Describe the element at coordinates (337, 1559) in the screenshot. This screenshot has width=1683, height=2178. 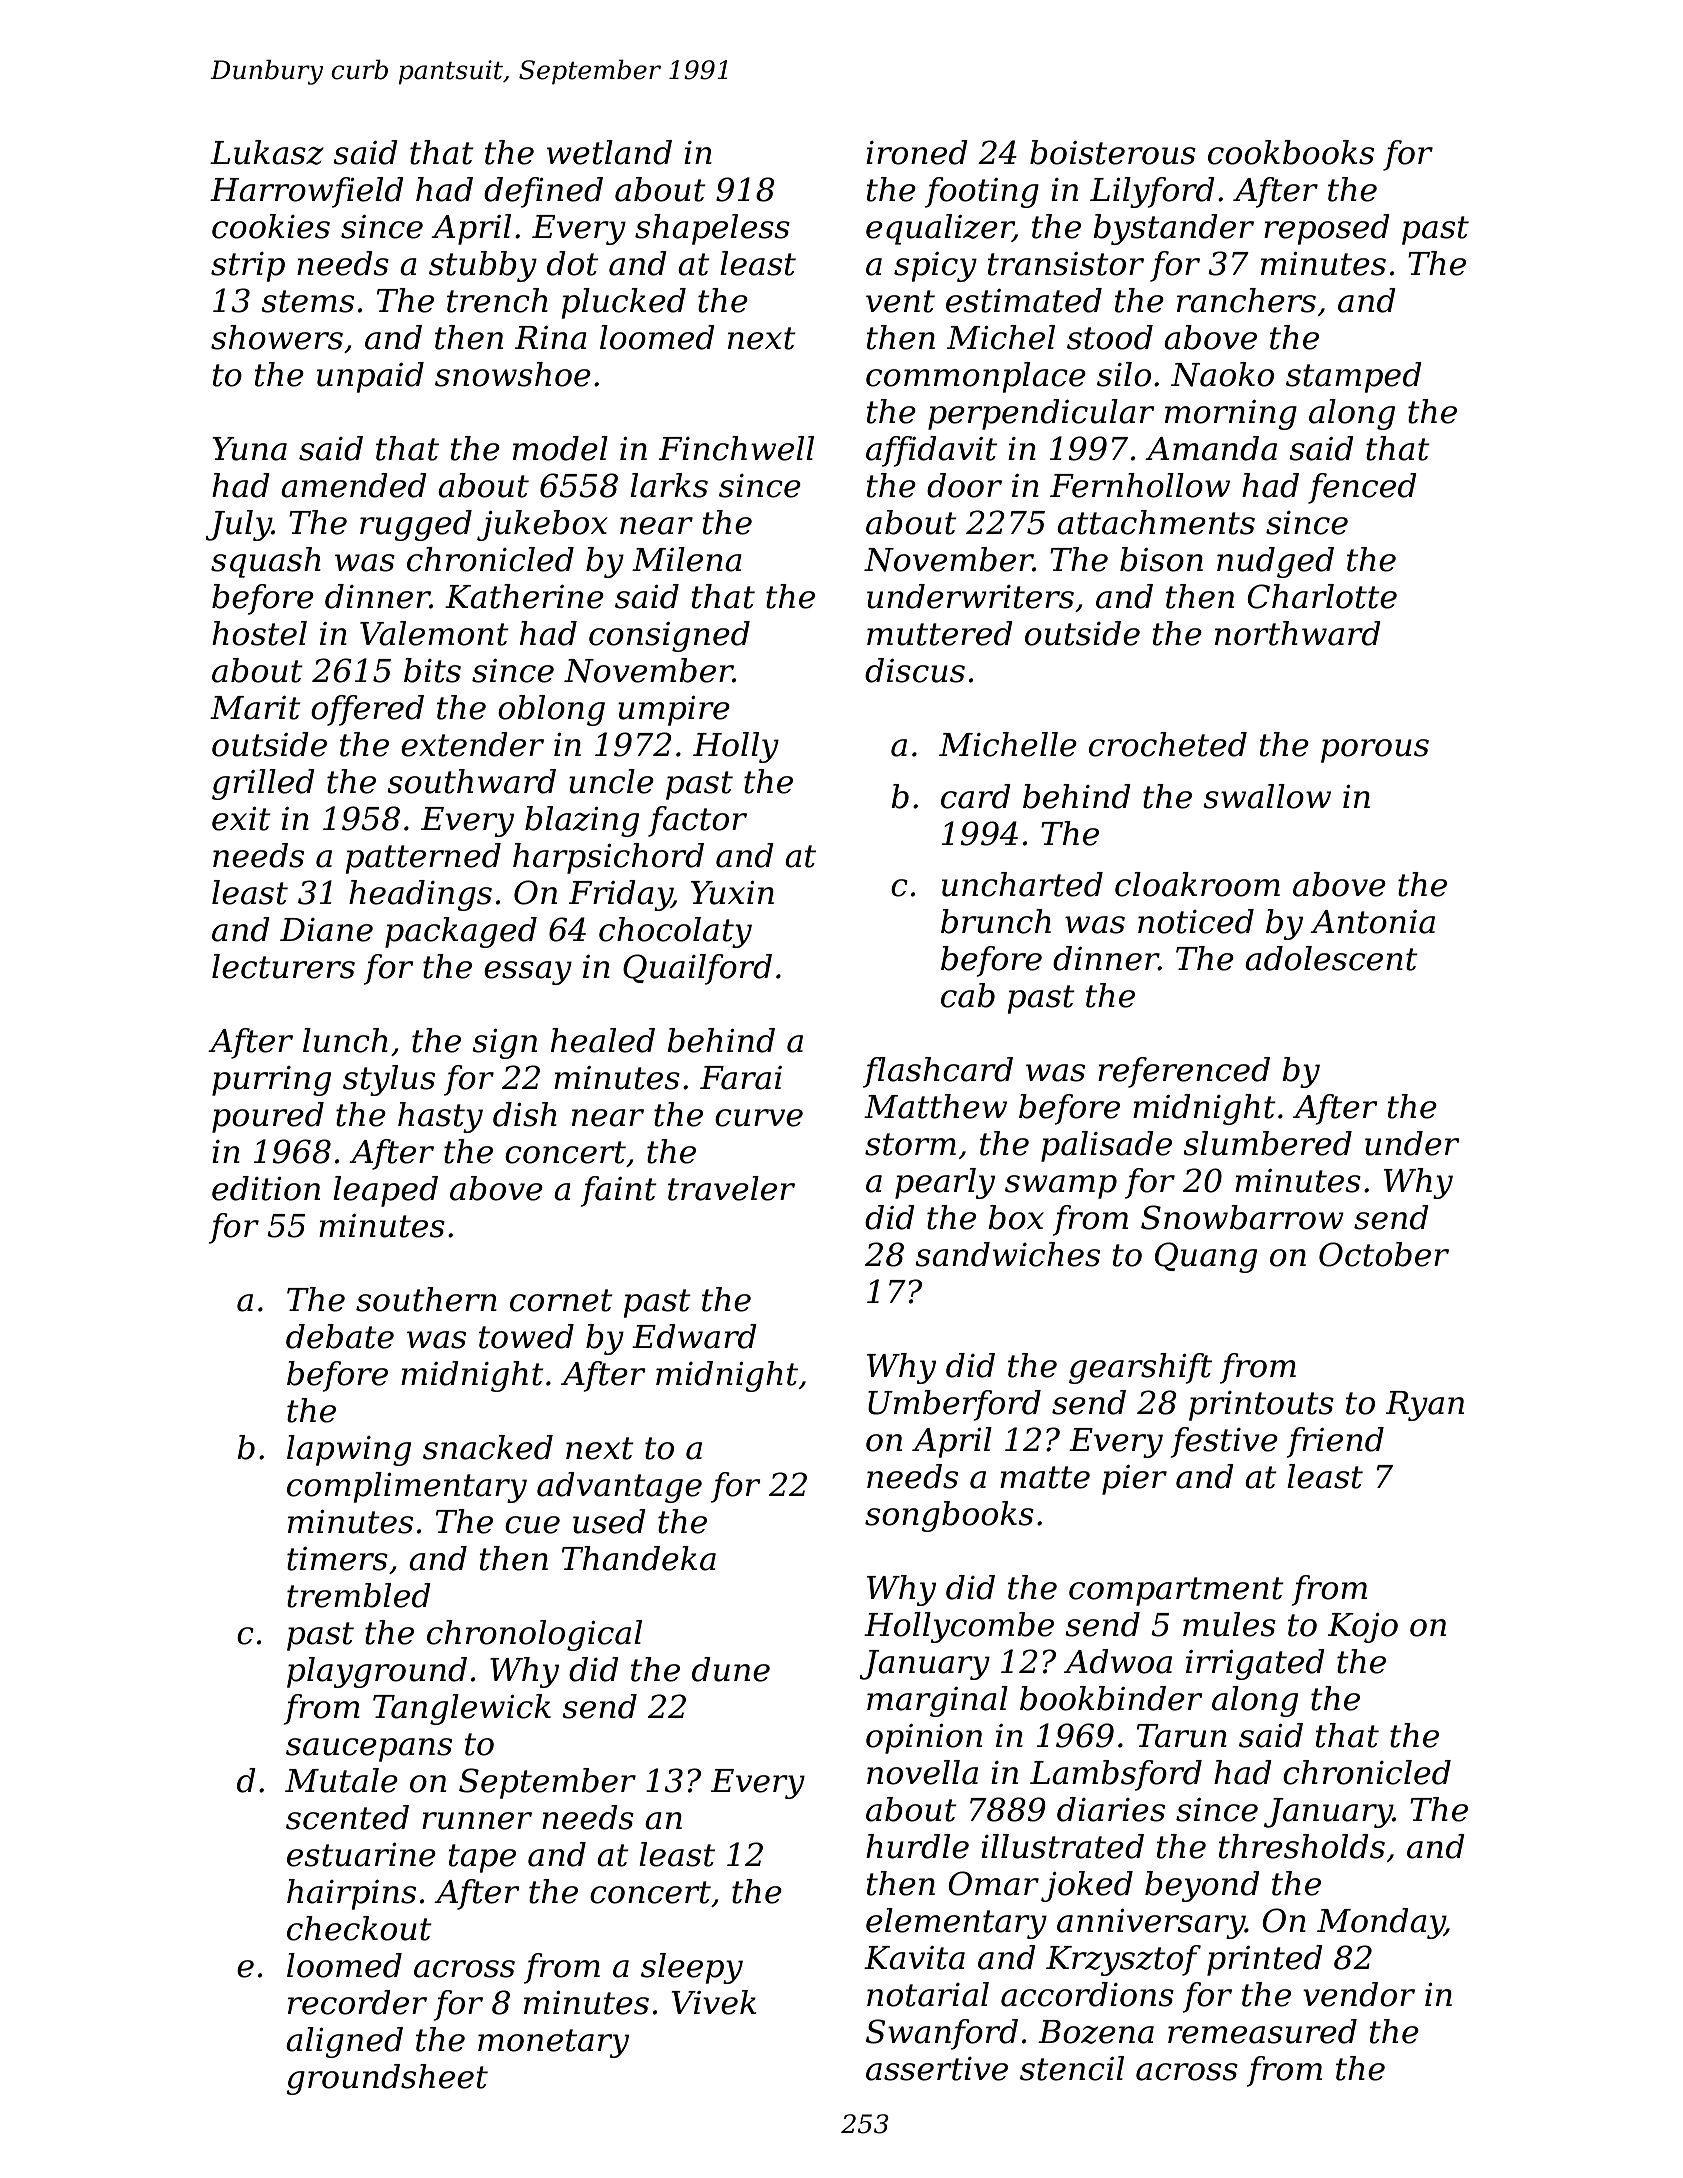
I see `timers` at that location.
